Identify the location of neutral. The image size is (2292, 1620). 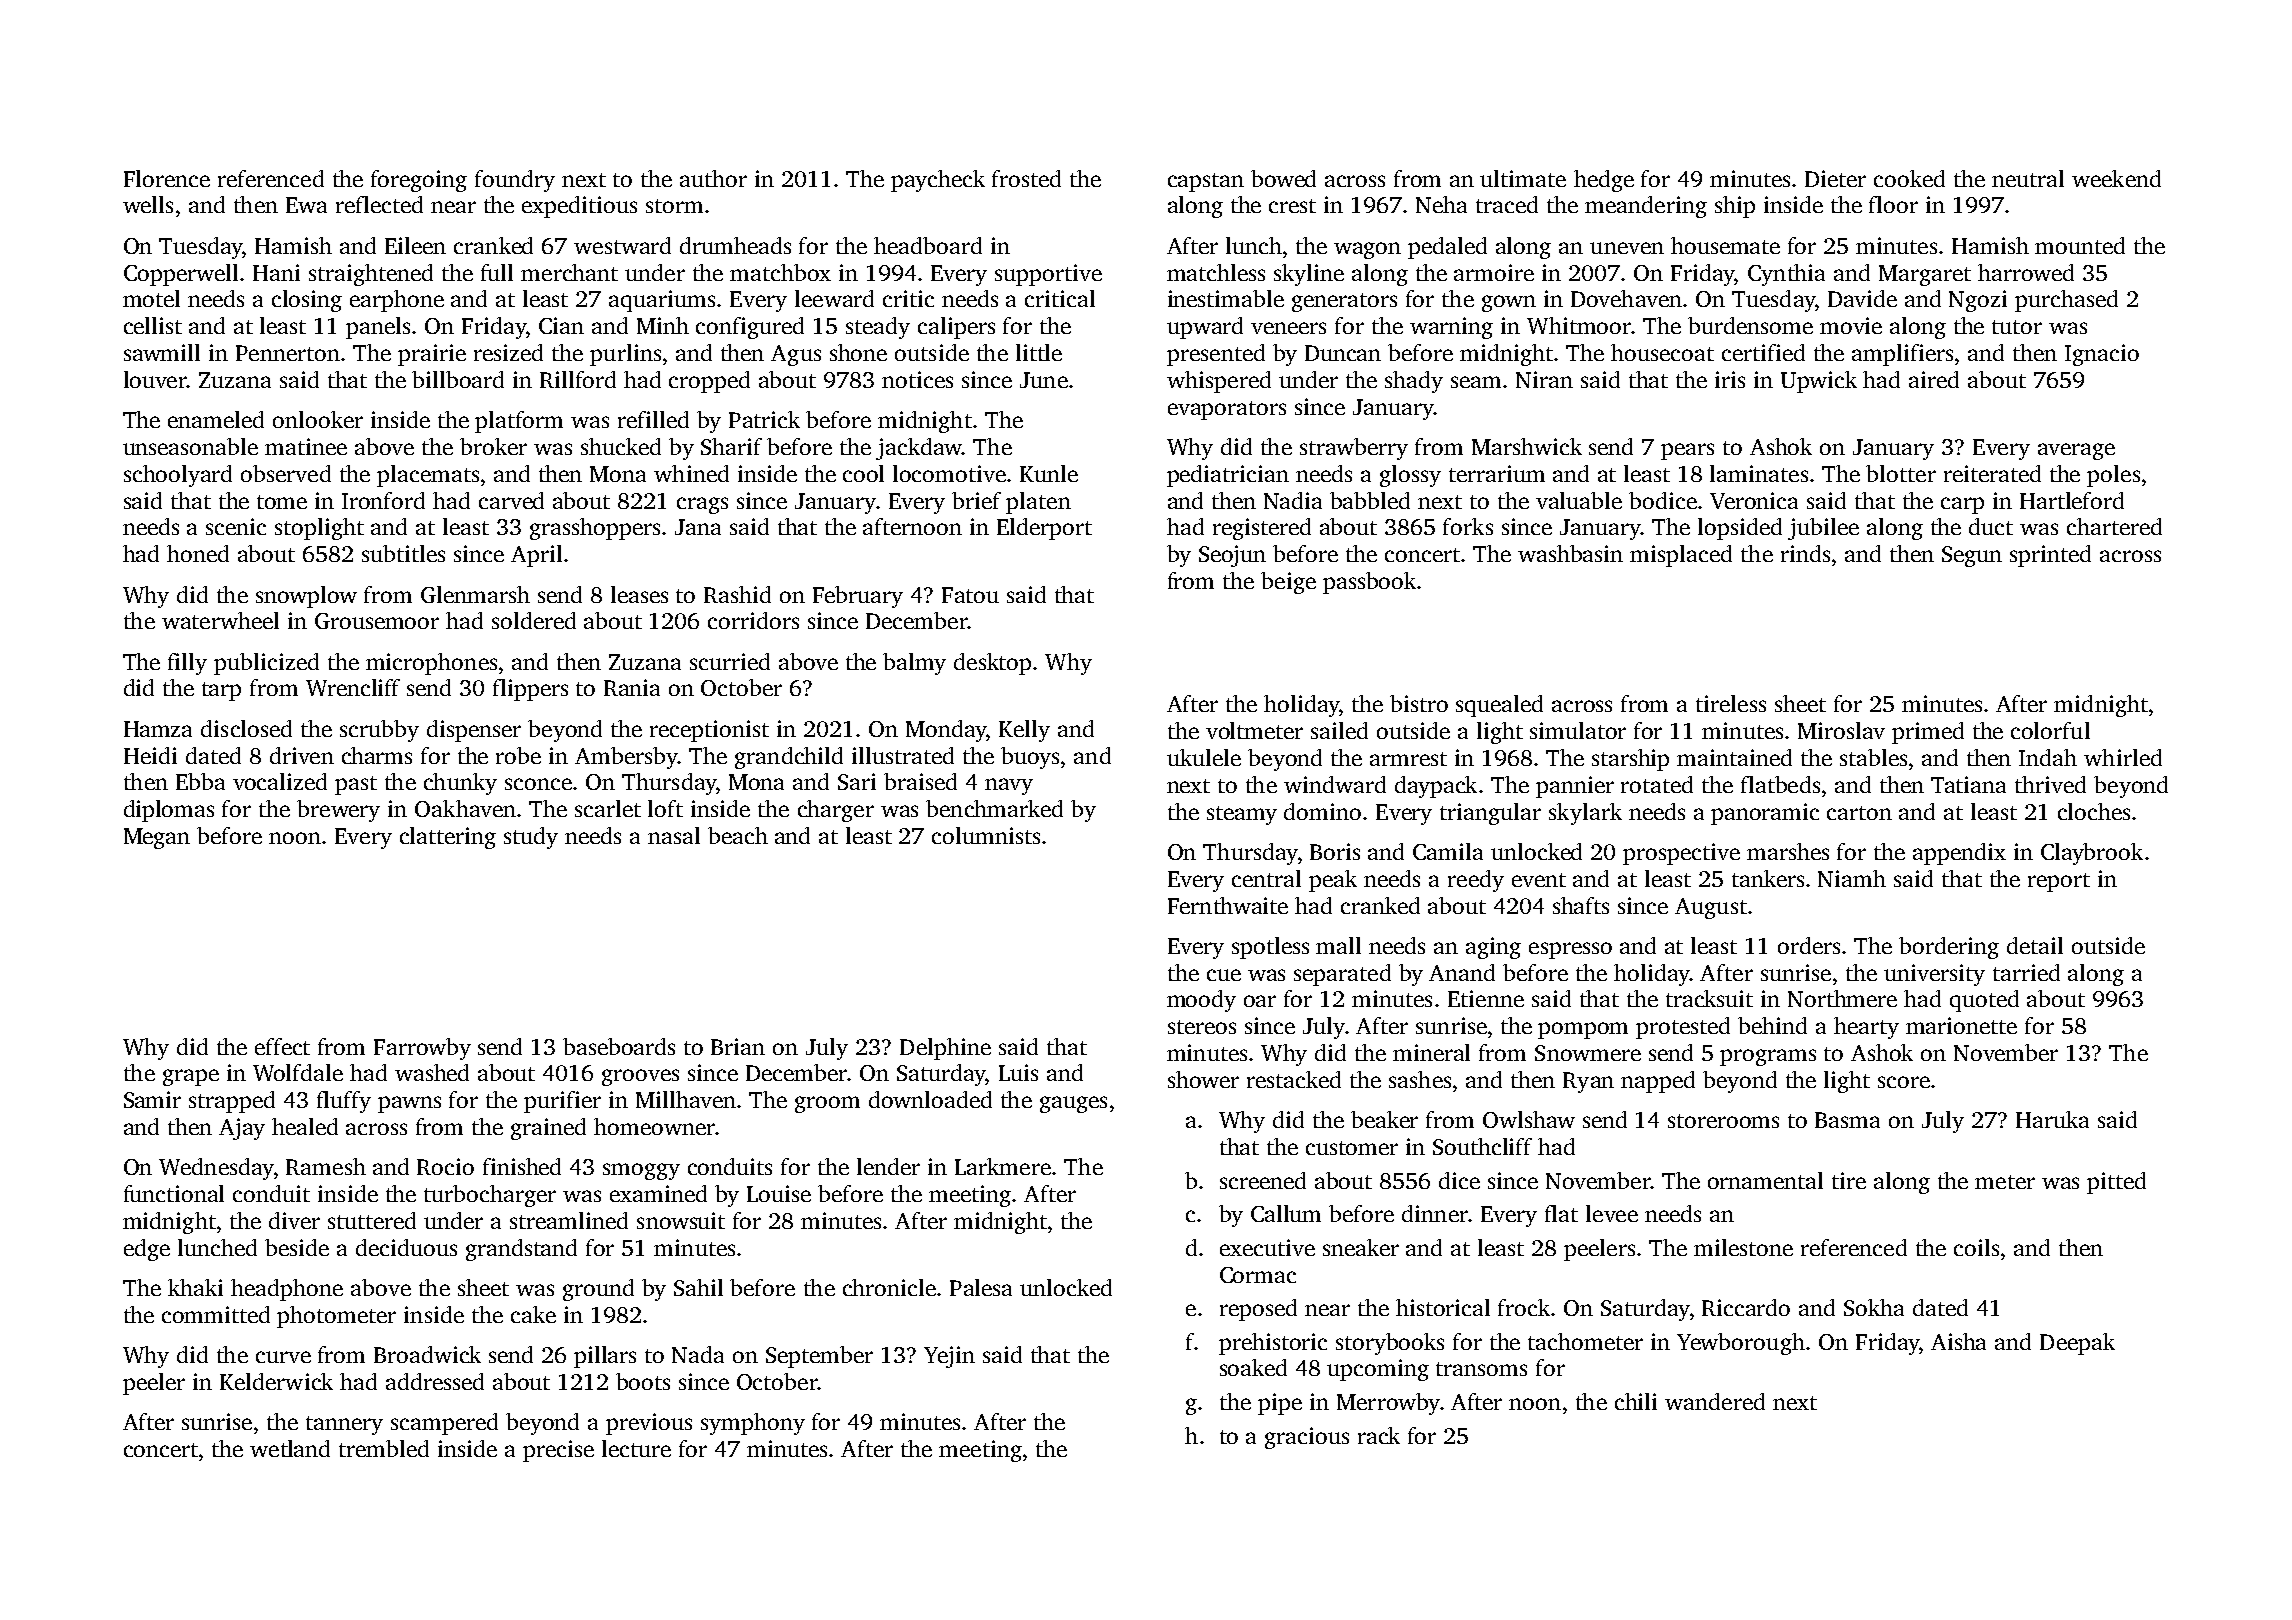
(2028, 178).
